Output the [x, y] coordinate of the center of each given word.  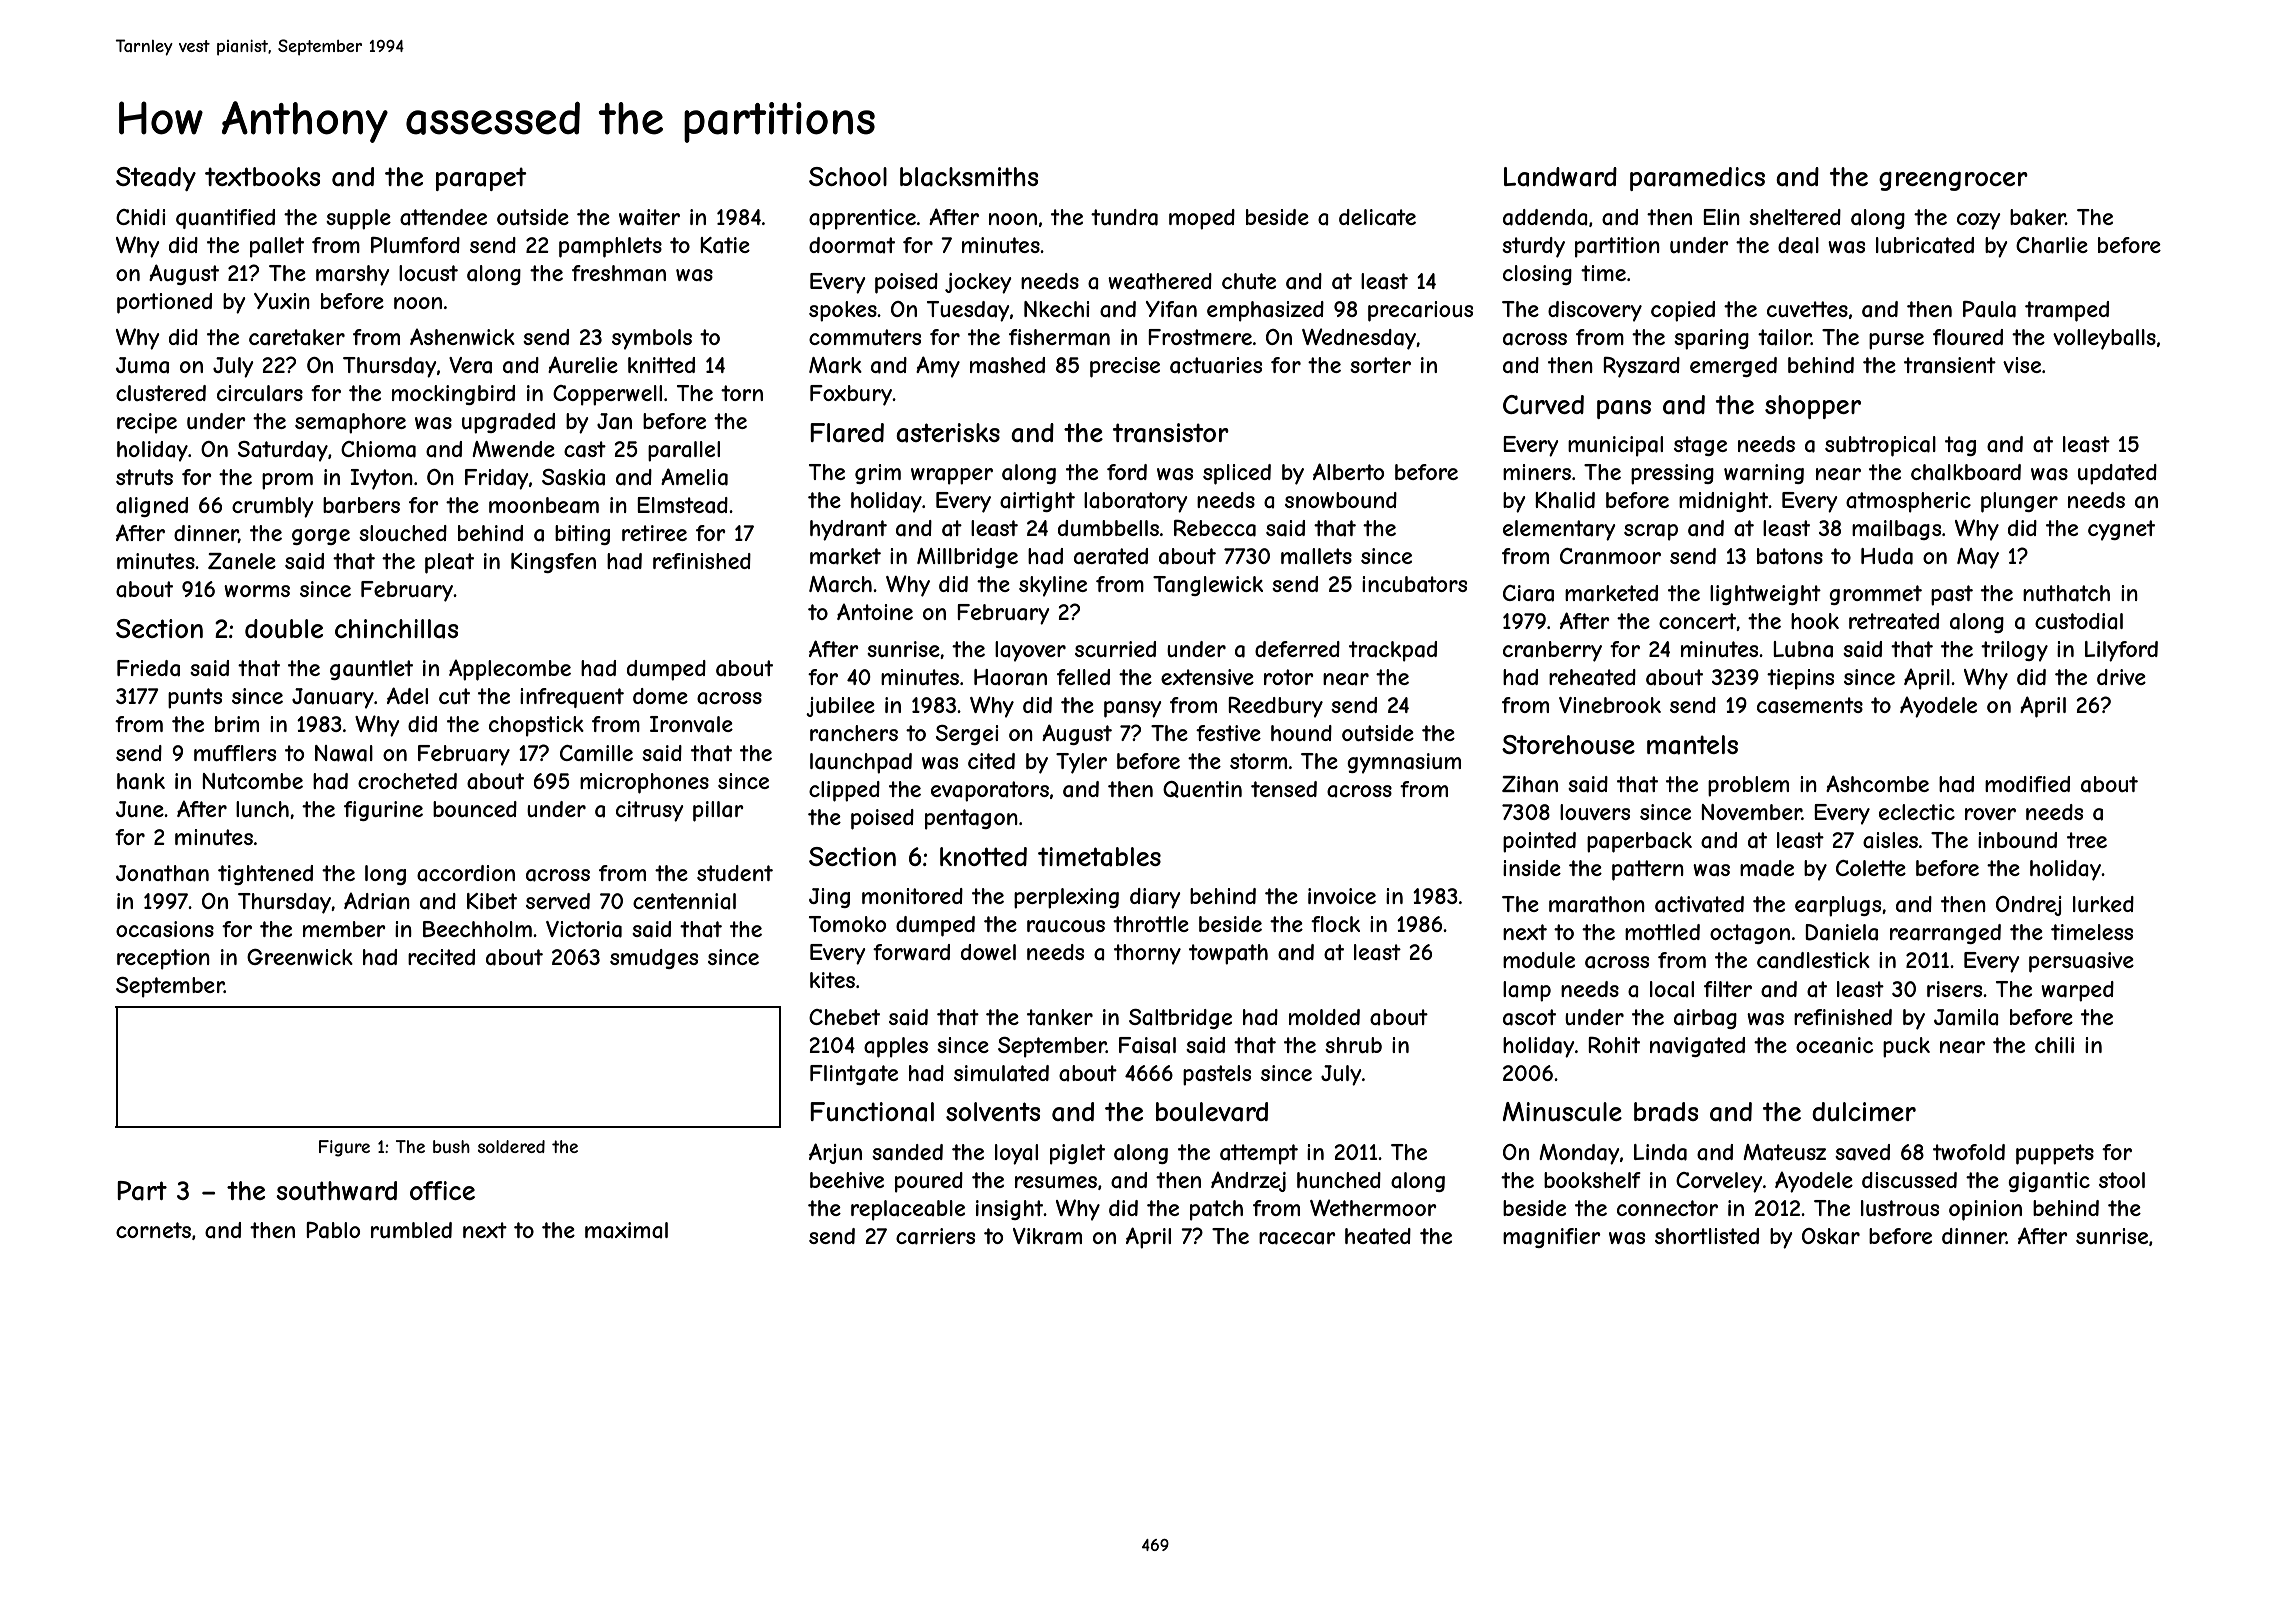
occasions [165, 929]
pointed [1539, 842]
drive [2121, 677]
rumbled [411, 1230]
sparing [1711, 339]
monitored [912, 896]
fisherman [1059, 337]
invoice [1342, 896]
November [1751, 812]
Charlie [2052, 245]
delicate [1377, 217]
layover [1030, 651]
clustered [161, 393]
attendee [443, 217]
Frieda [148, 668]
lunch [262, 809]
